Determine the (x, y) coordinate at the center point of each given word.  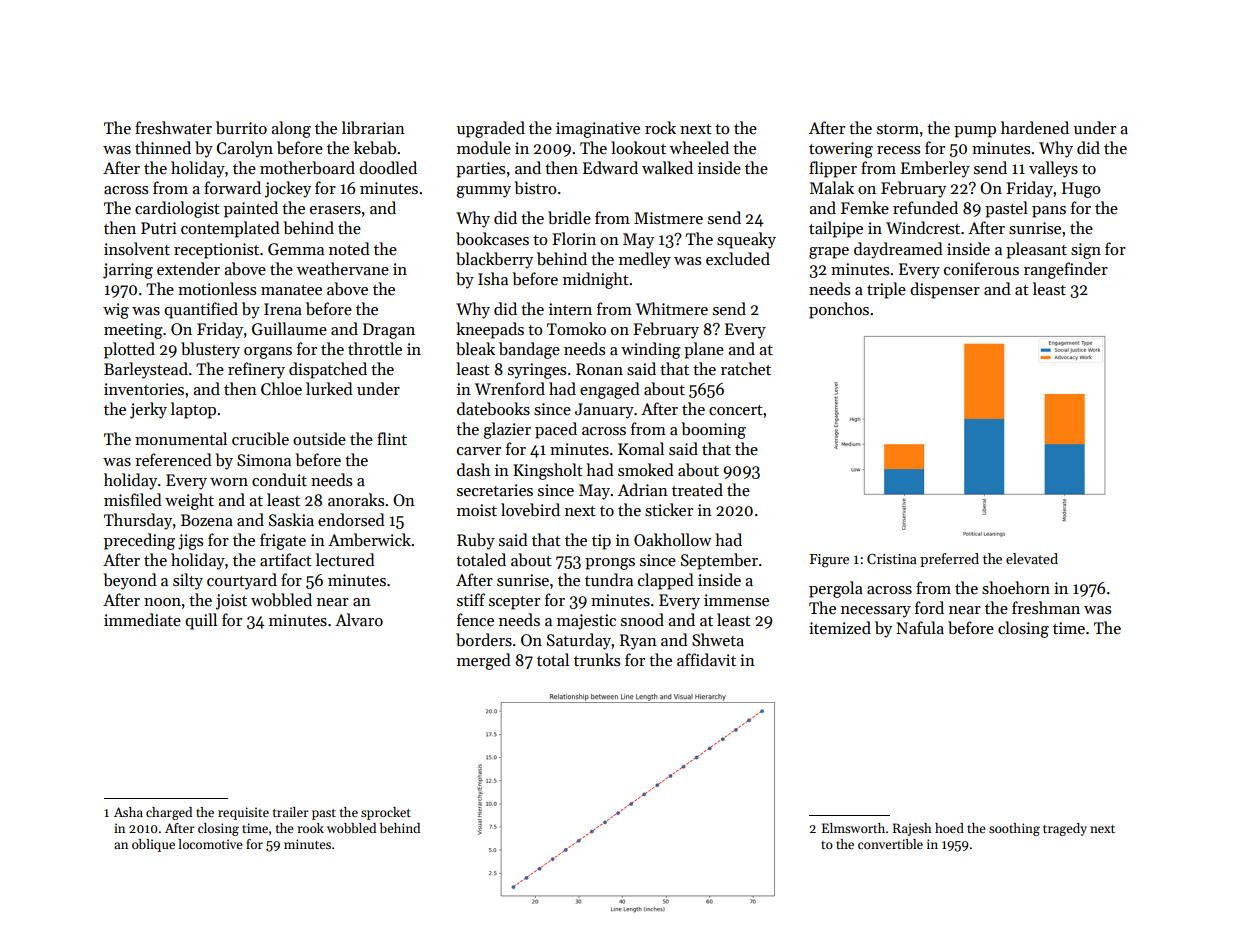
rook (310, 828)
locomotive (210, 844)
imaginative (598, 130)
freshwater (173, 128)
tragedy (1065, 829)
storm (898, 129)
